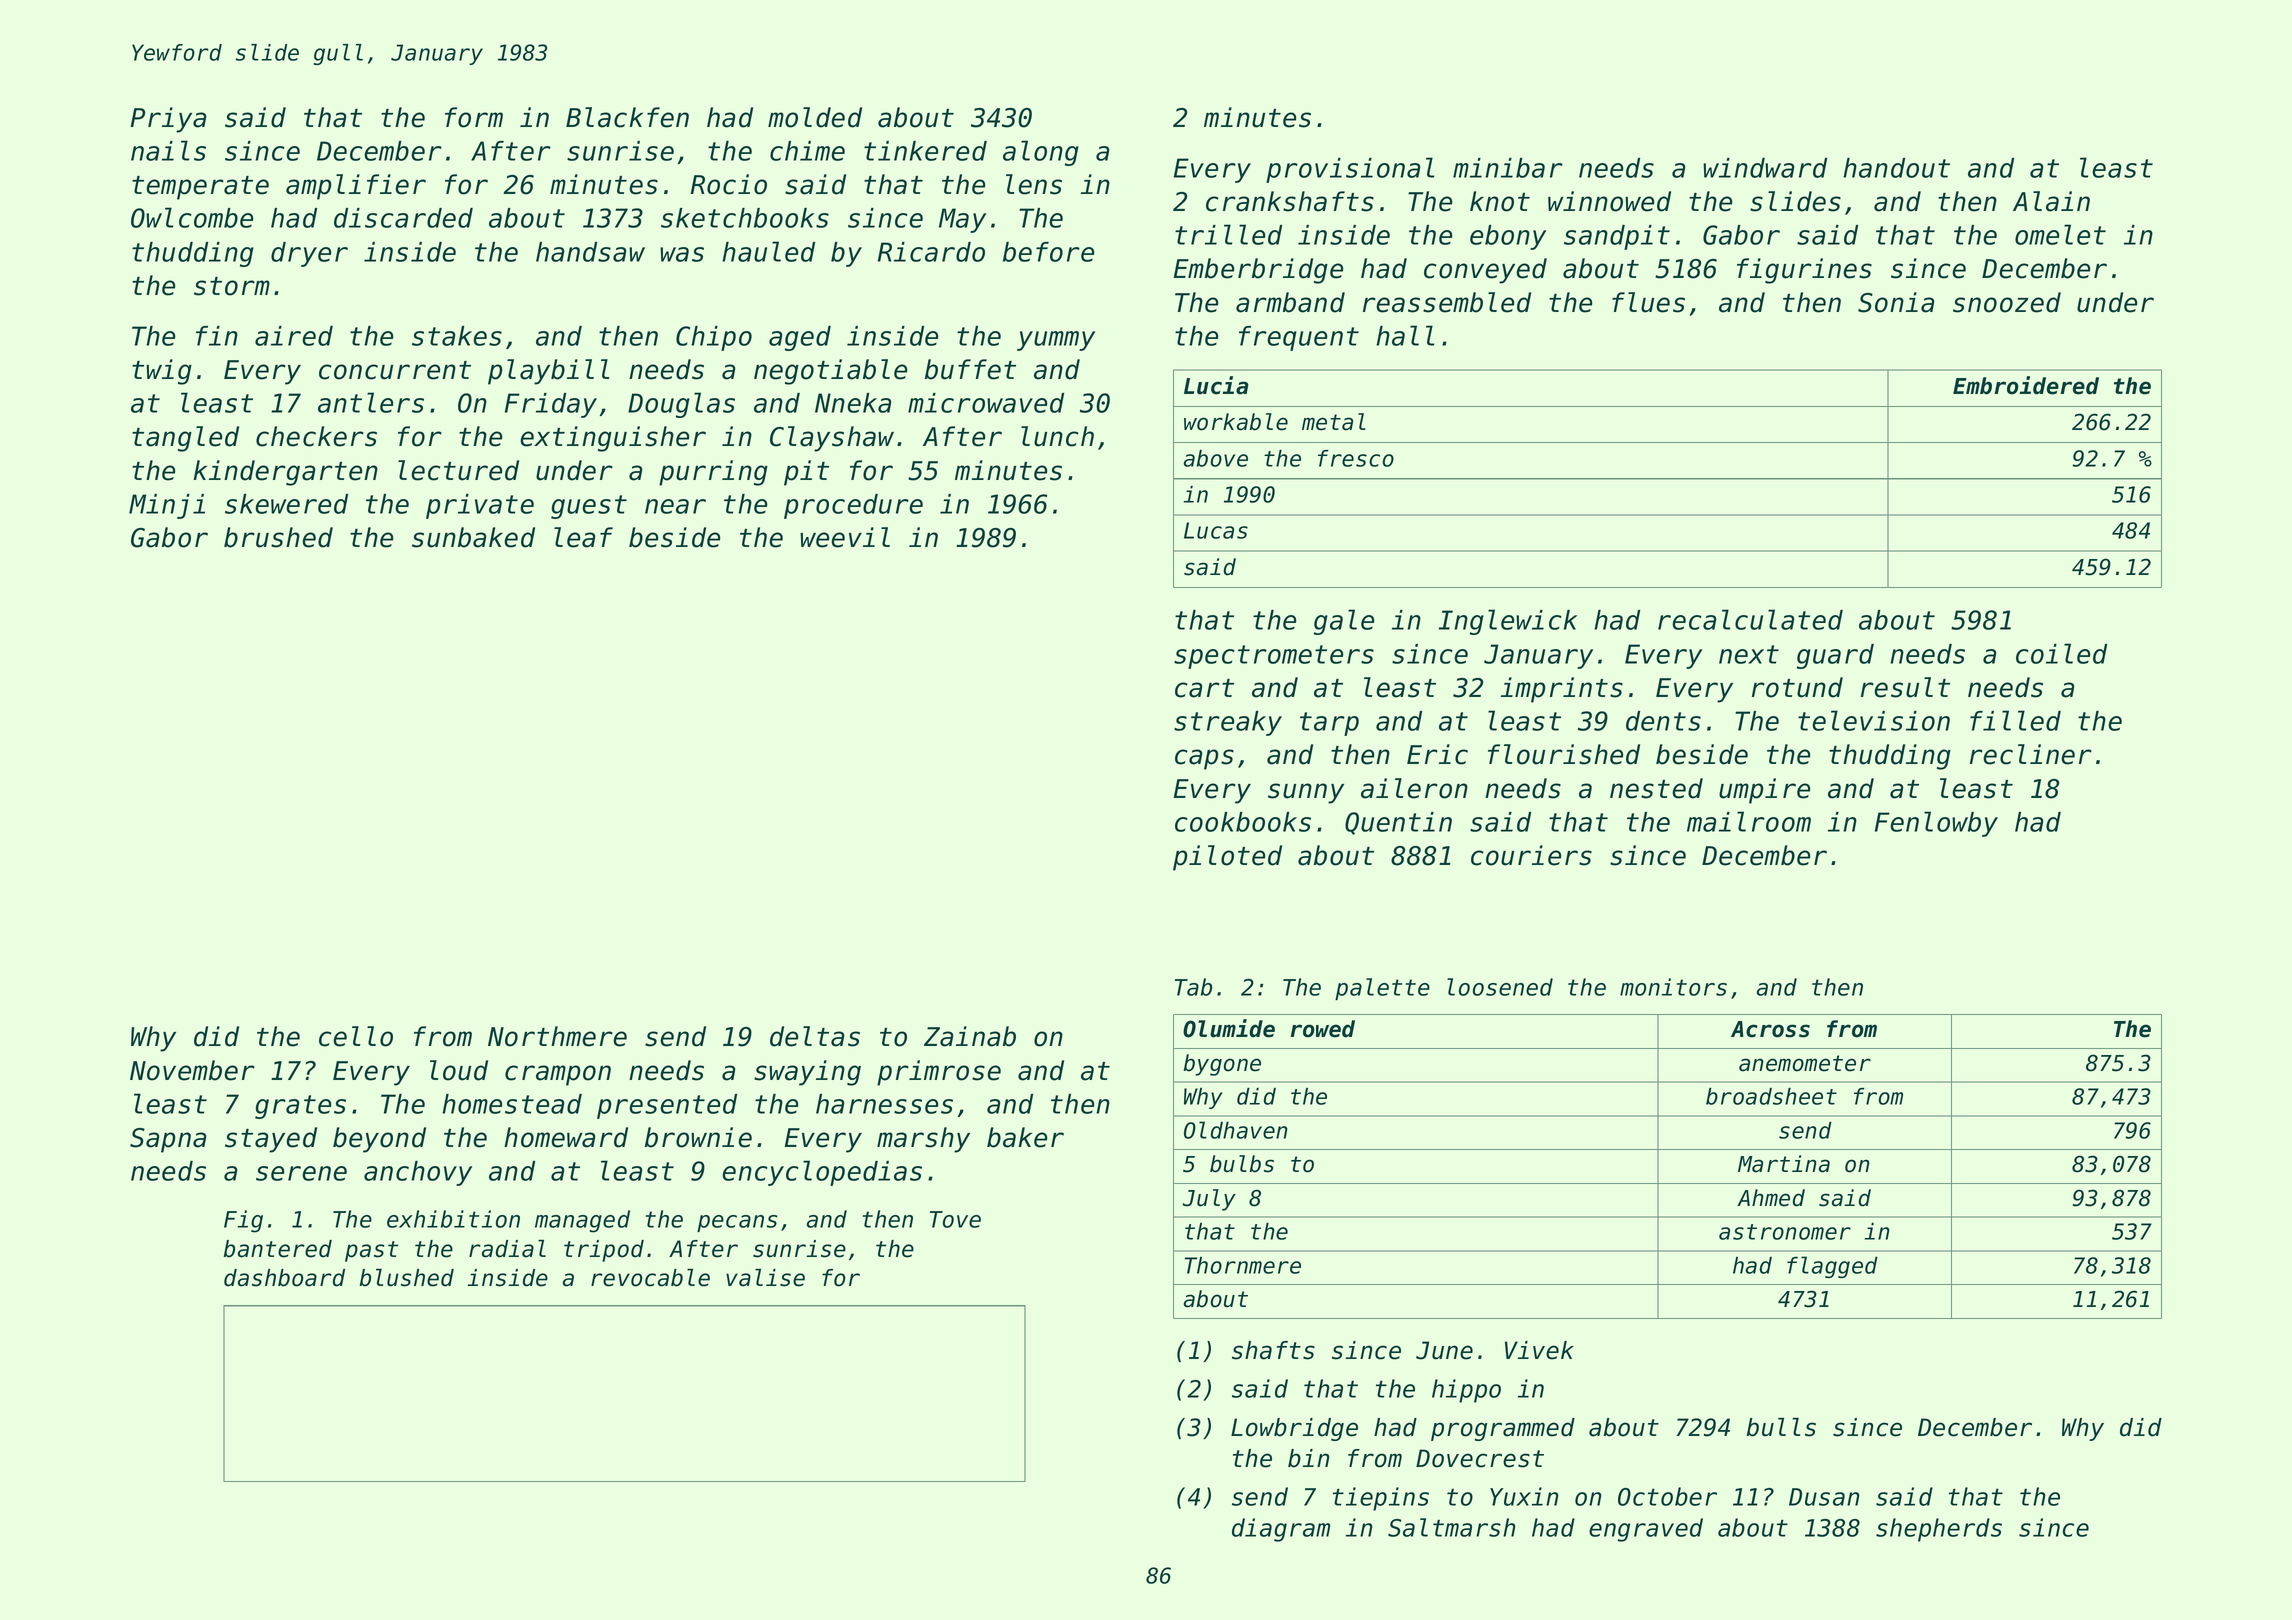  What do you see at coordinates (1041, 153) in the page?
I see `along` at bounding box center [1041, 153].
